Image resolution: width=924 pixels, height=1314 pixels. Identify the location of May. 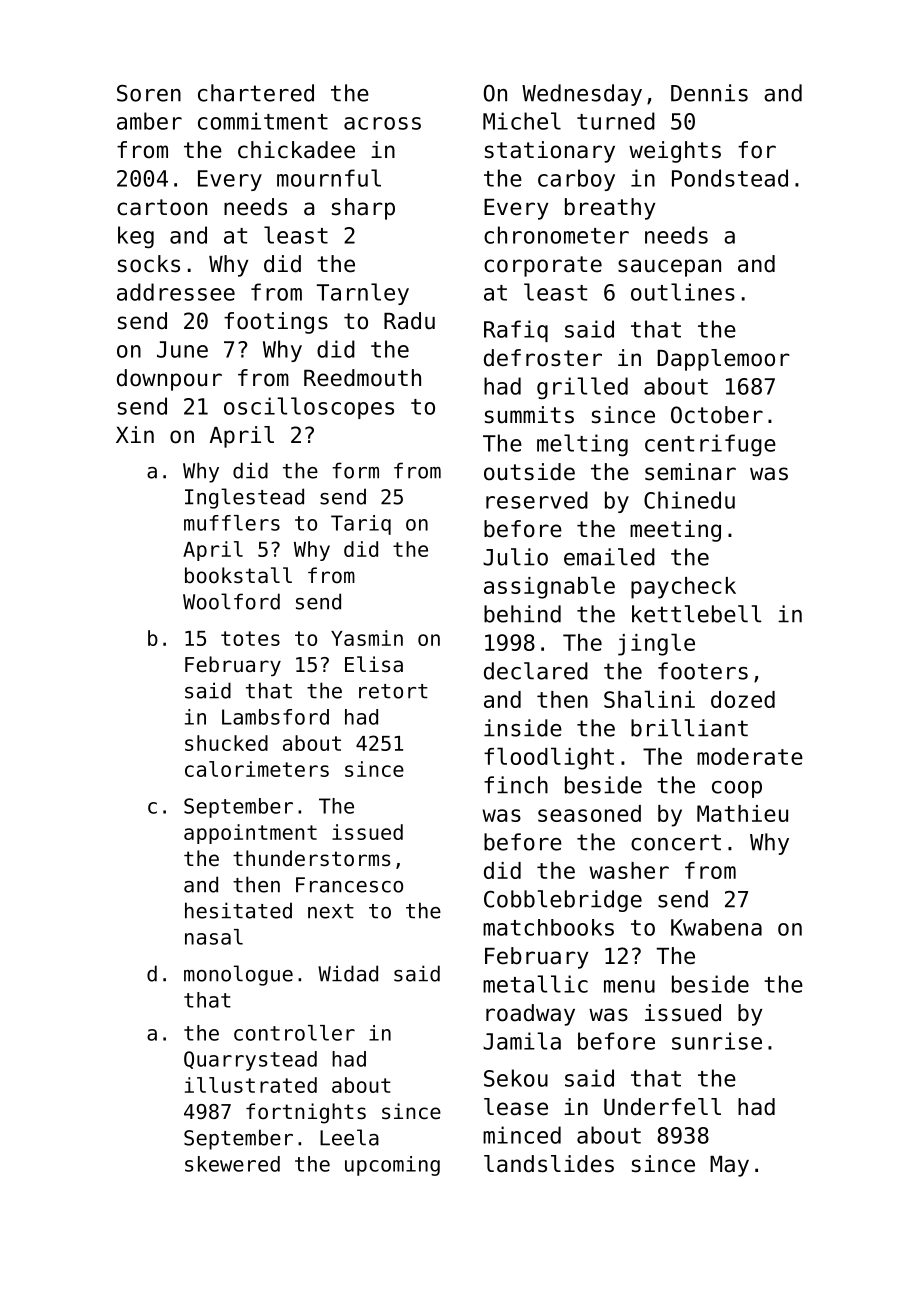
(729, 1166).
